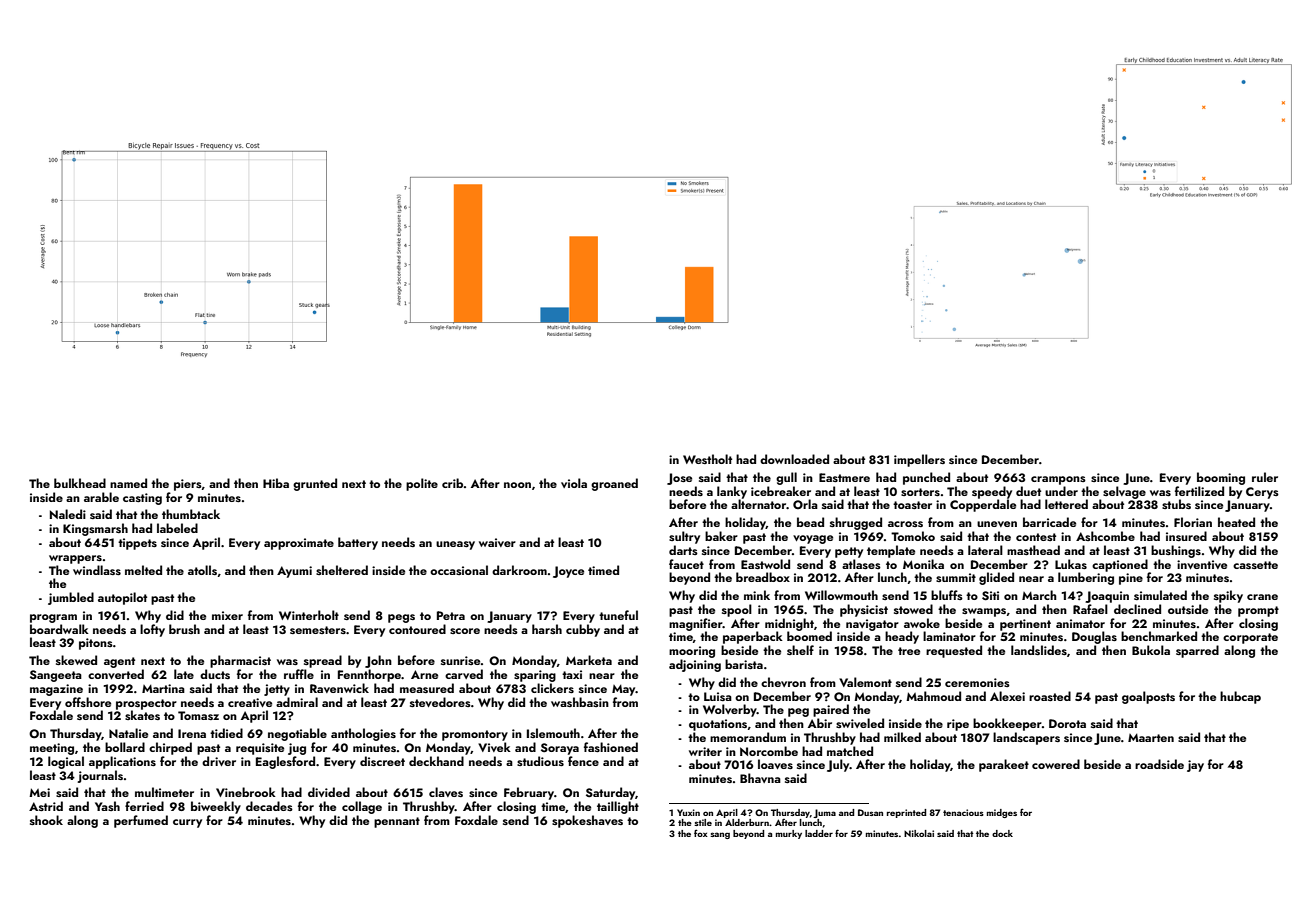 The width and height of the image is (1308, 924). I want to click on lanky, so click(732, 492).
